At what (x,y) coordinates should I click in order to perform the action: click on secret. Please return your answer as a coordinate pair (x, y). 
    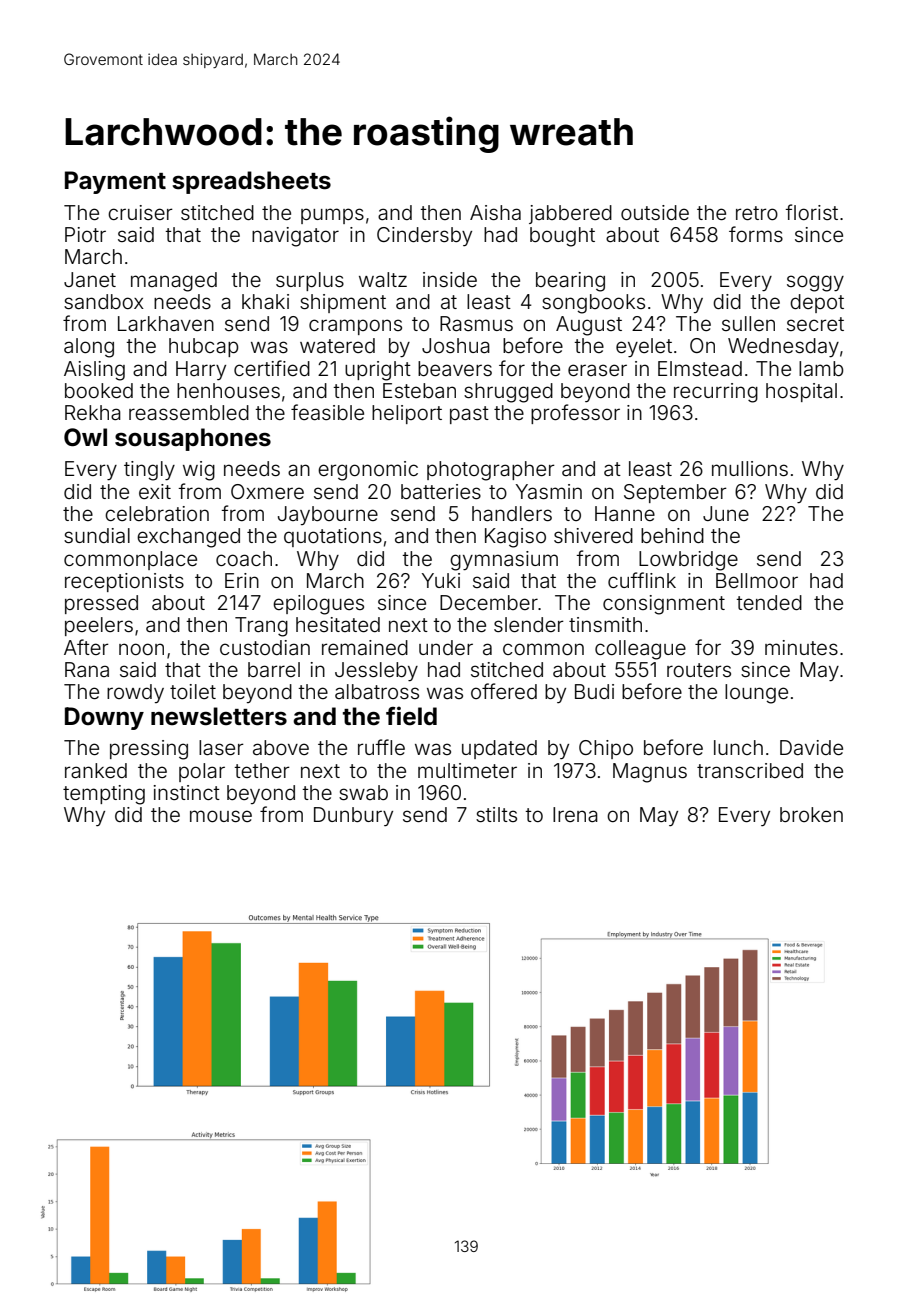
    Looking at the image, I should click on (815, 324).
